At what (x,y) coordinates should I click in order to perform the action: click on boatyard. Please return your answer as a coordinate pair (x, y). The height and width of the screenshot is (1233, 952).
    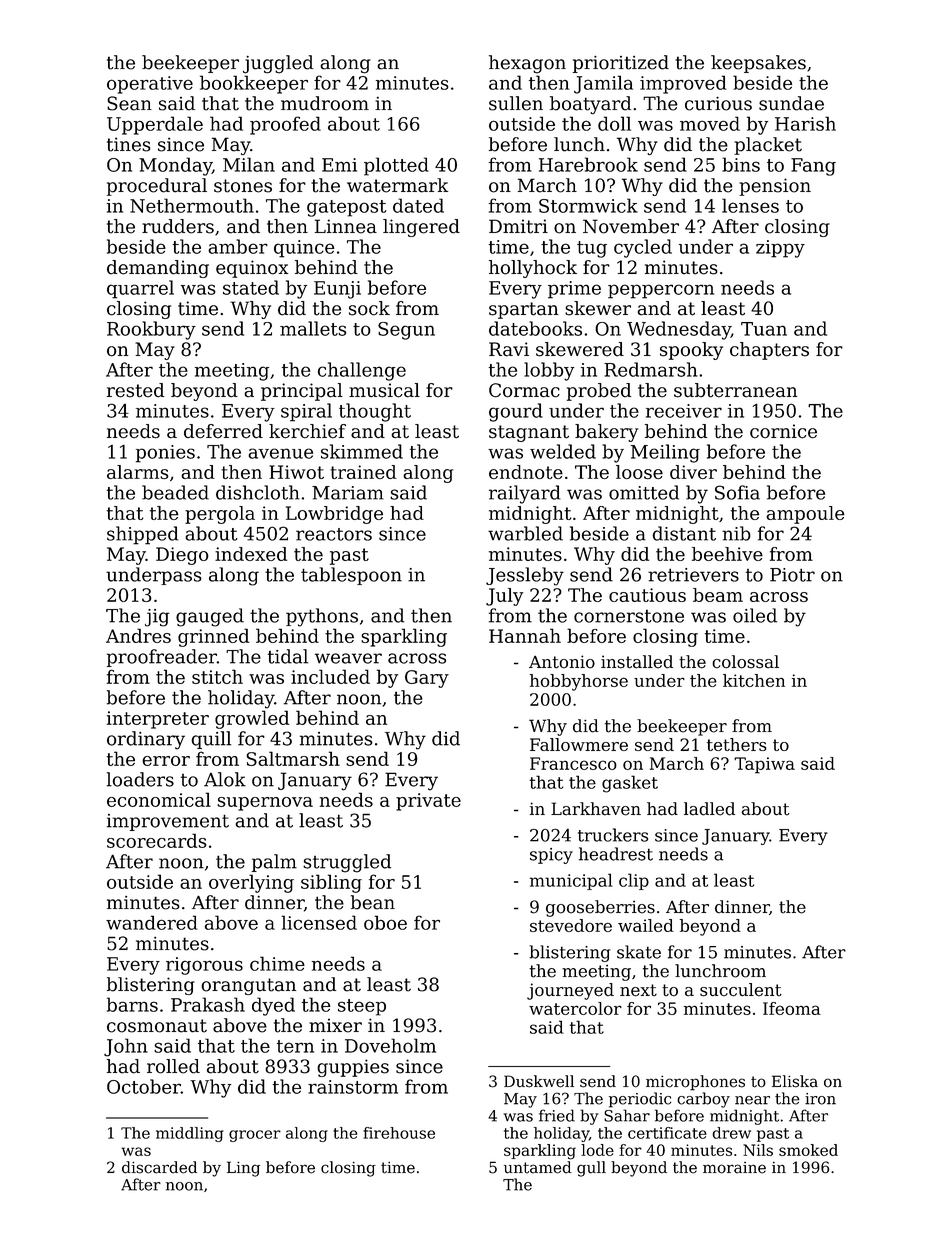
    Looking at the image, I should click on (590, 105).
